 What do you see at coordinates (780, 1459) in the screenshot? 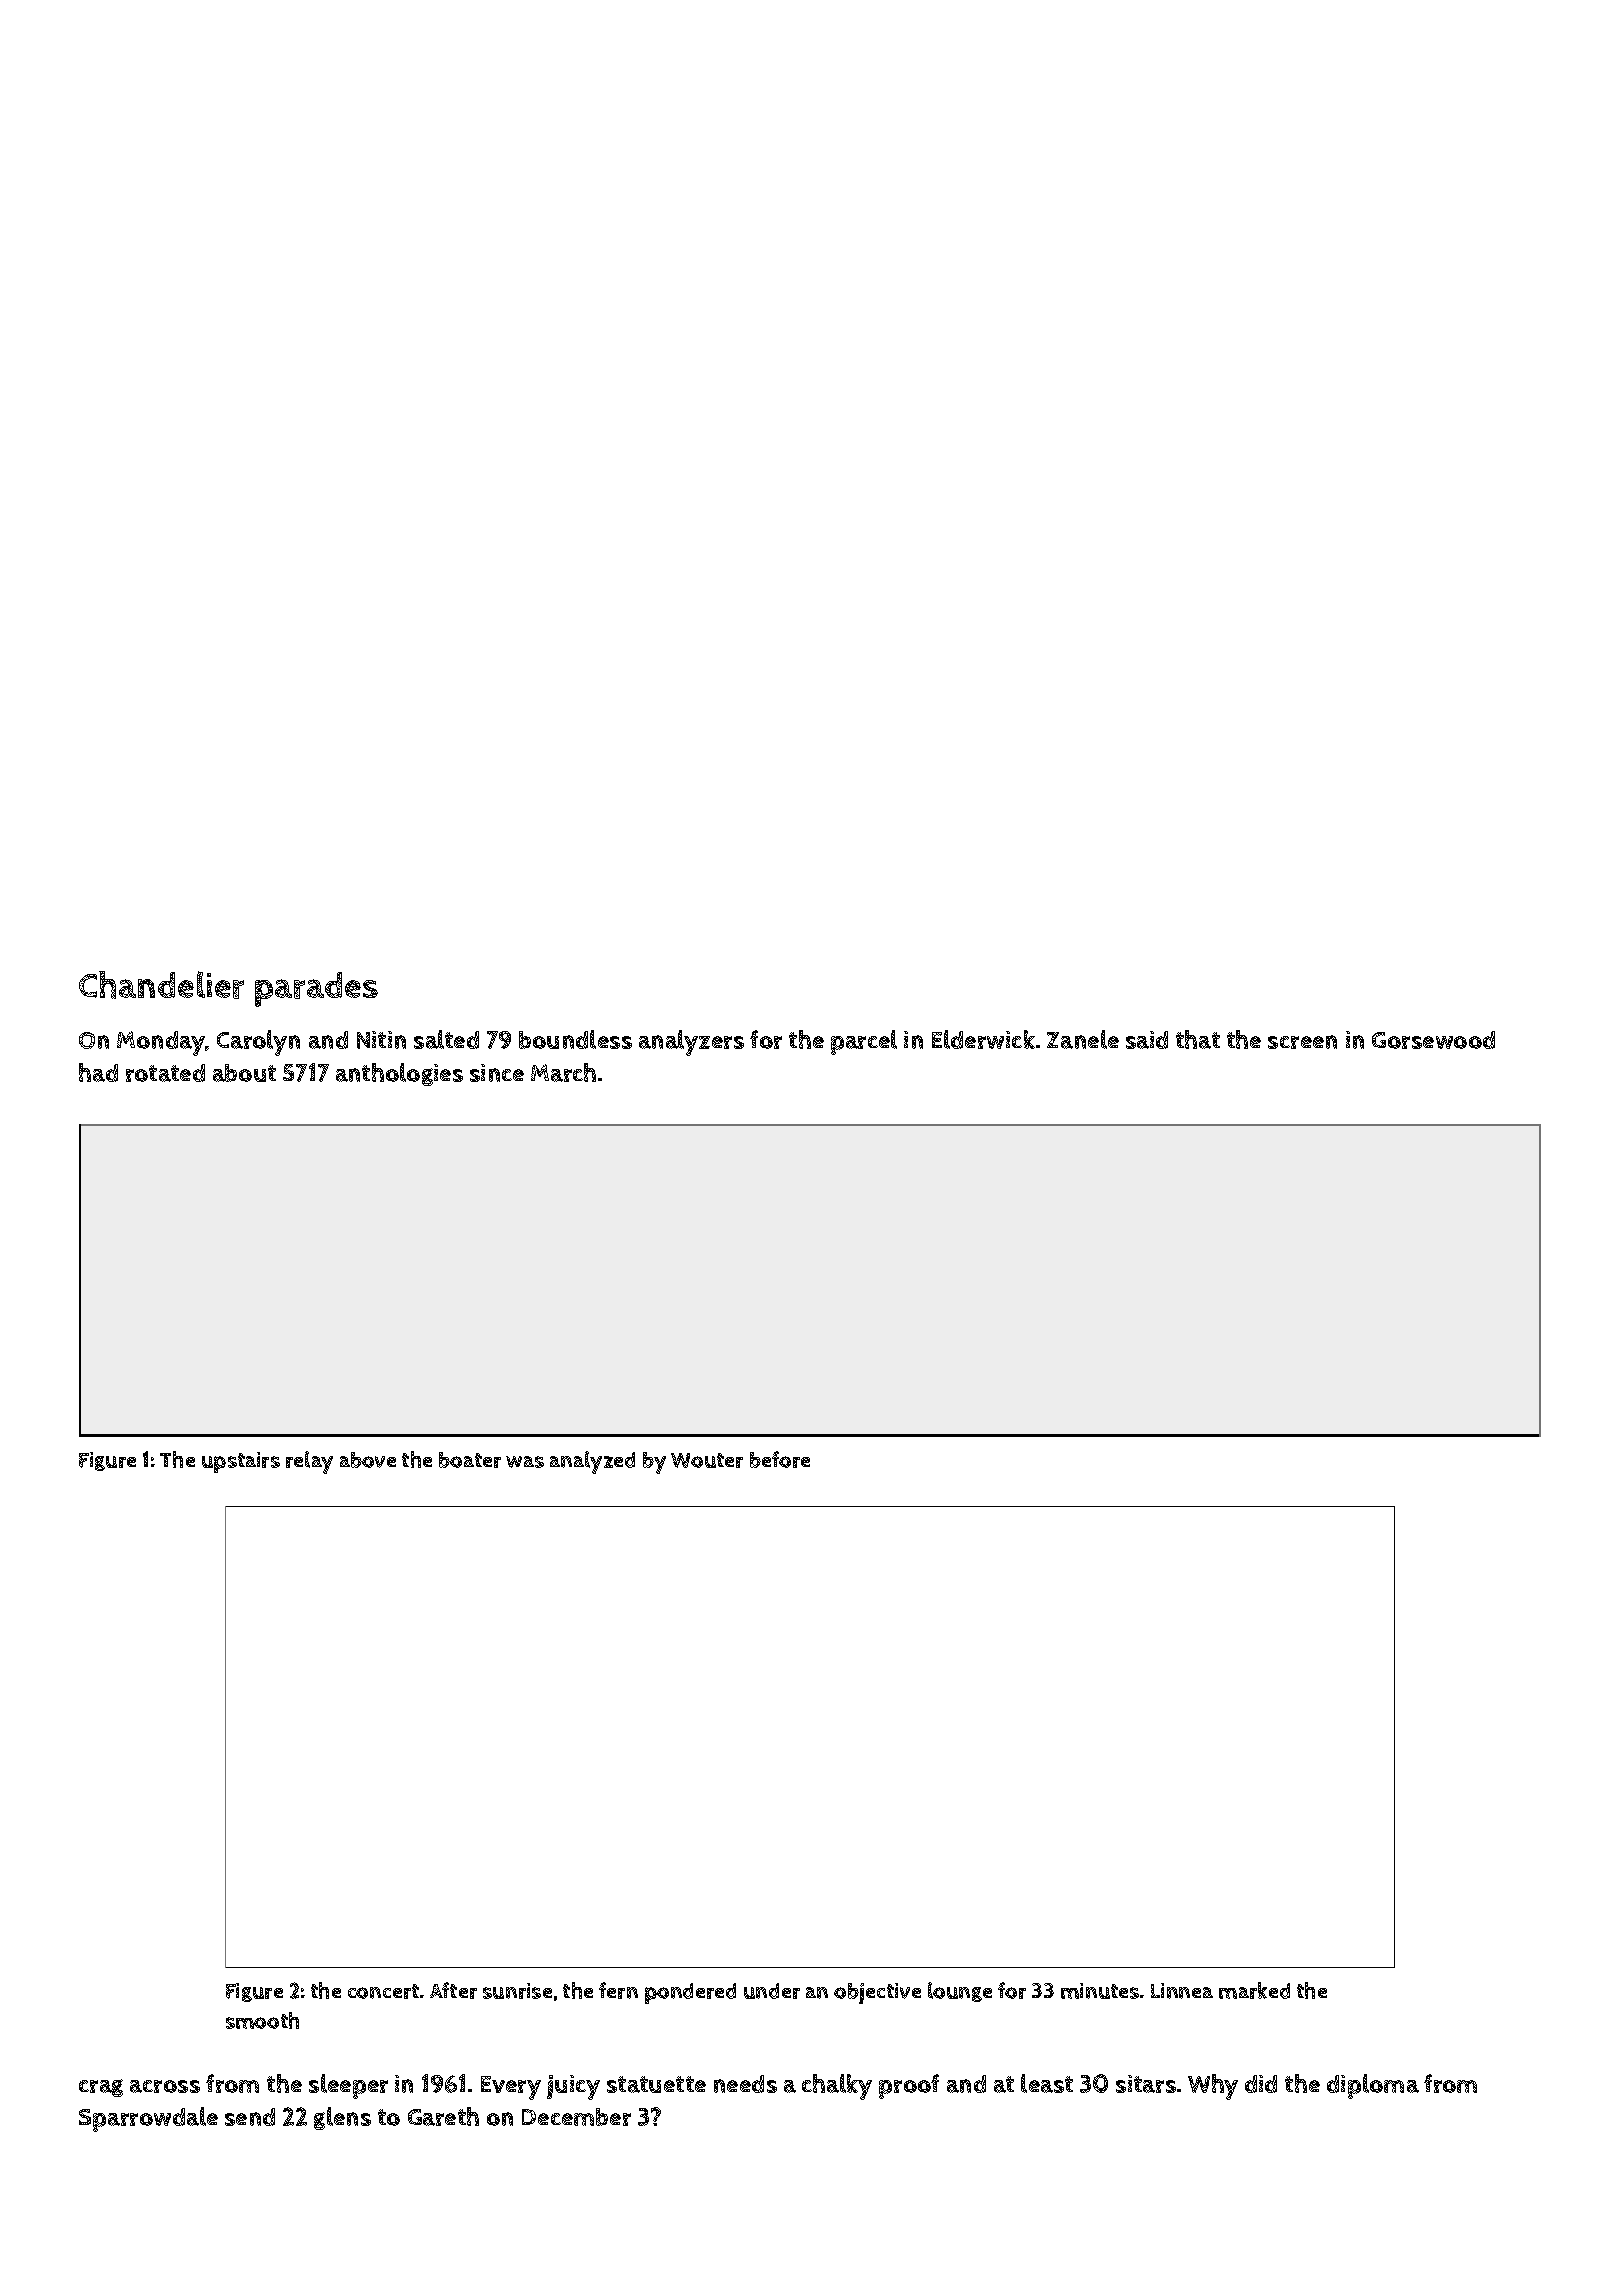
I see `before` at bounding box center [780, 1459].
